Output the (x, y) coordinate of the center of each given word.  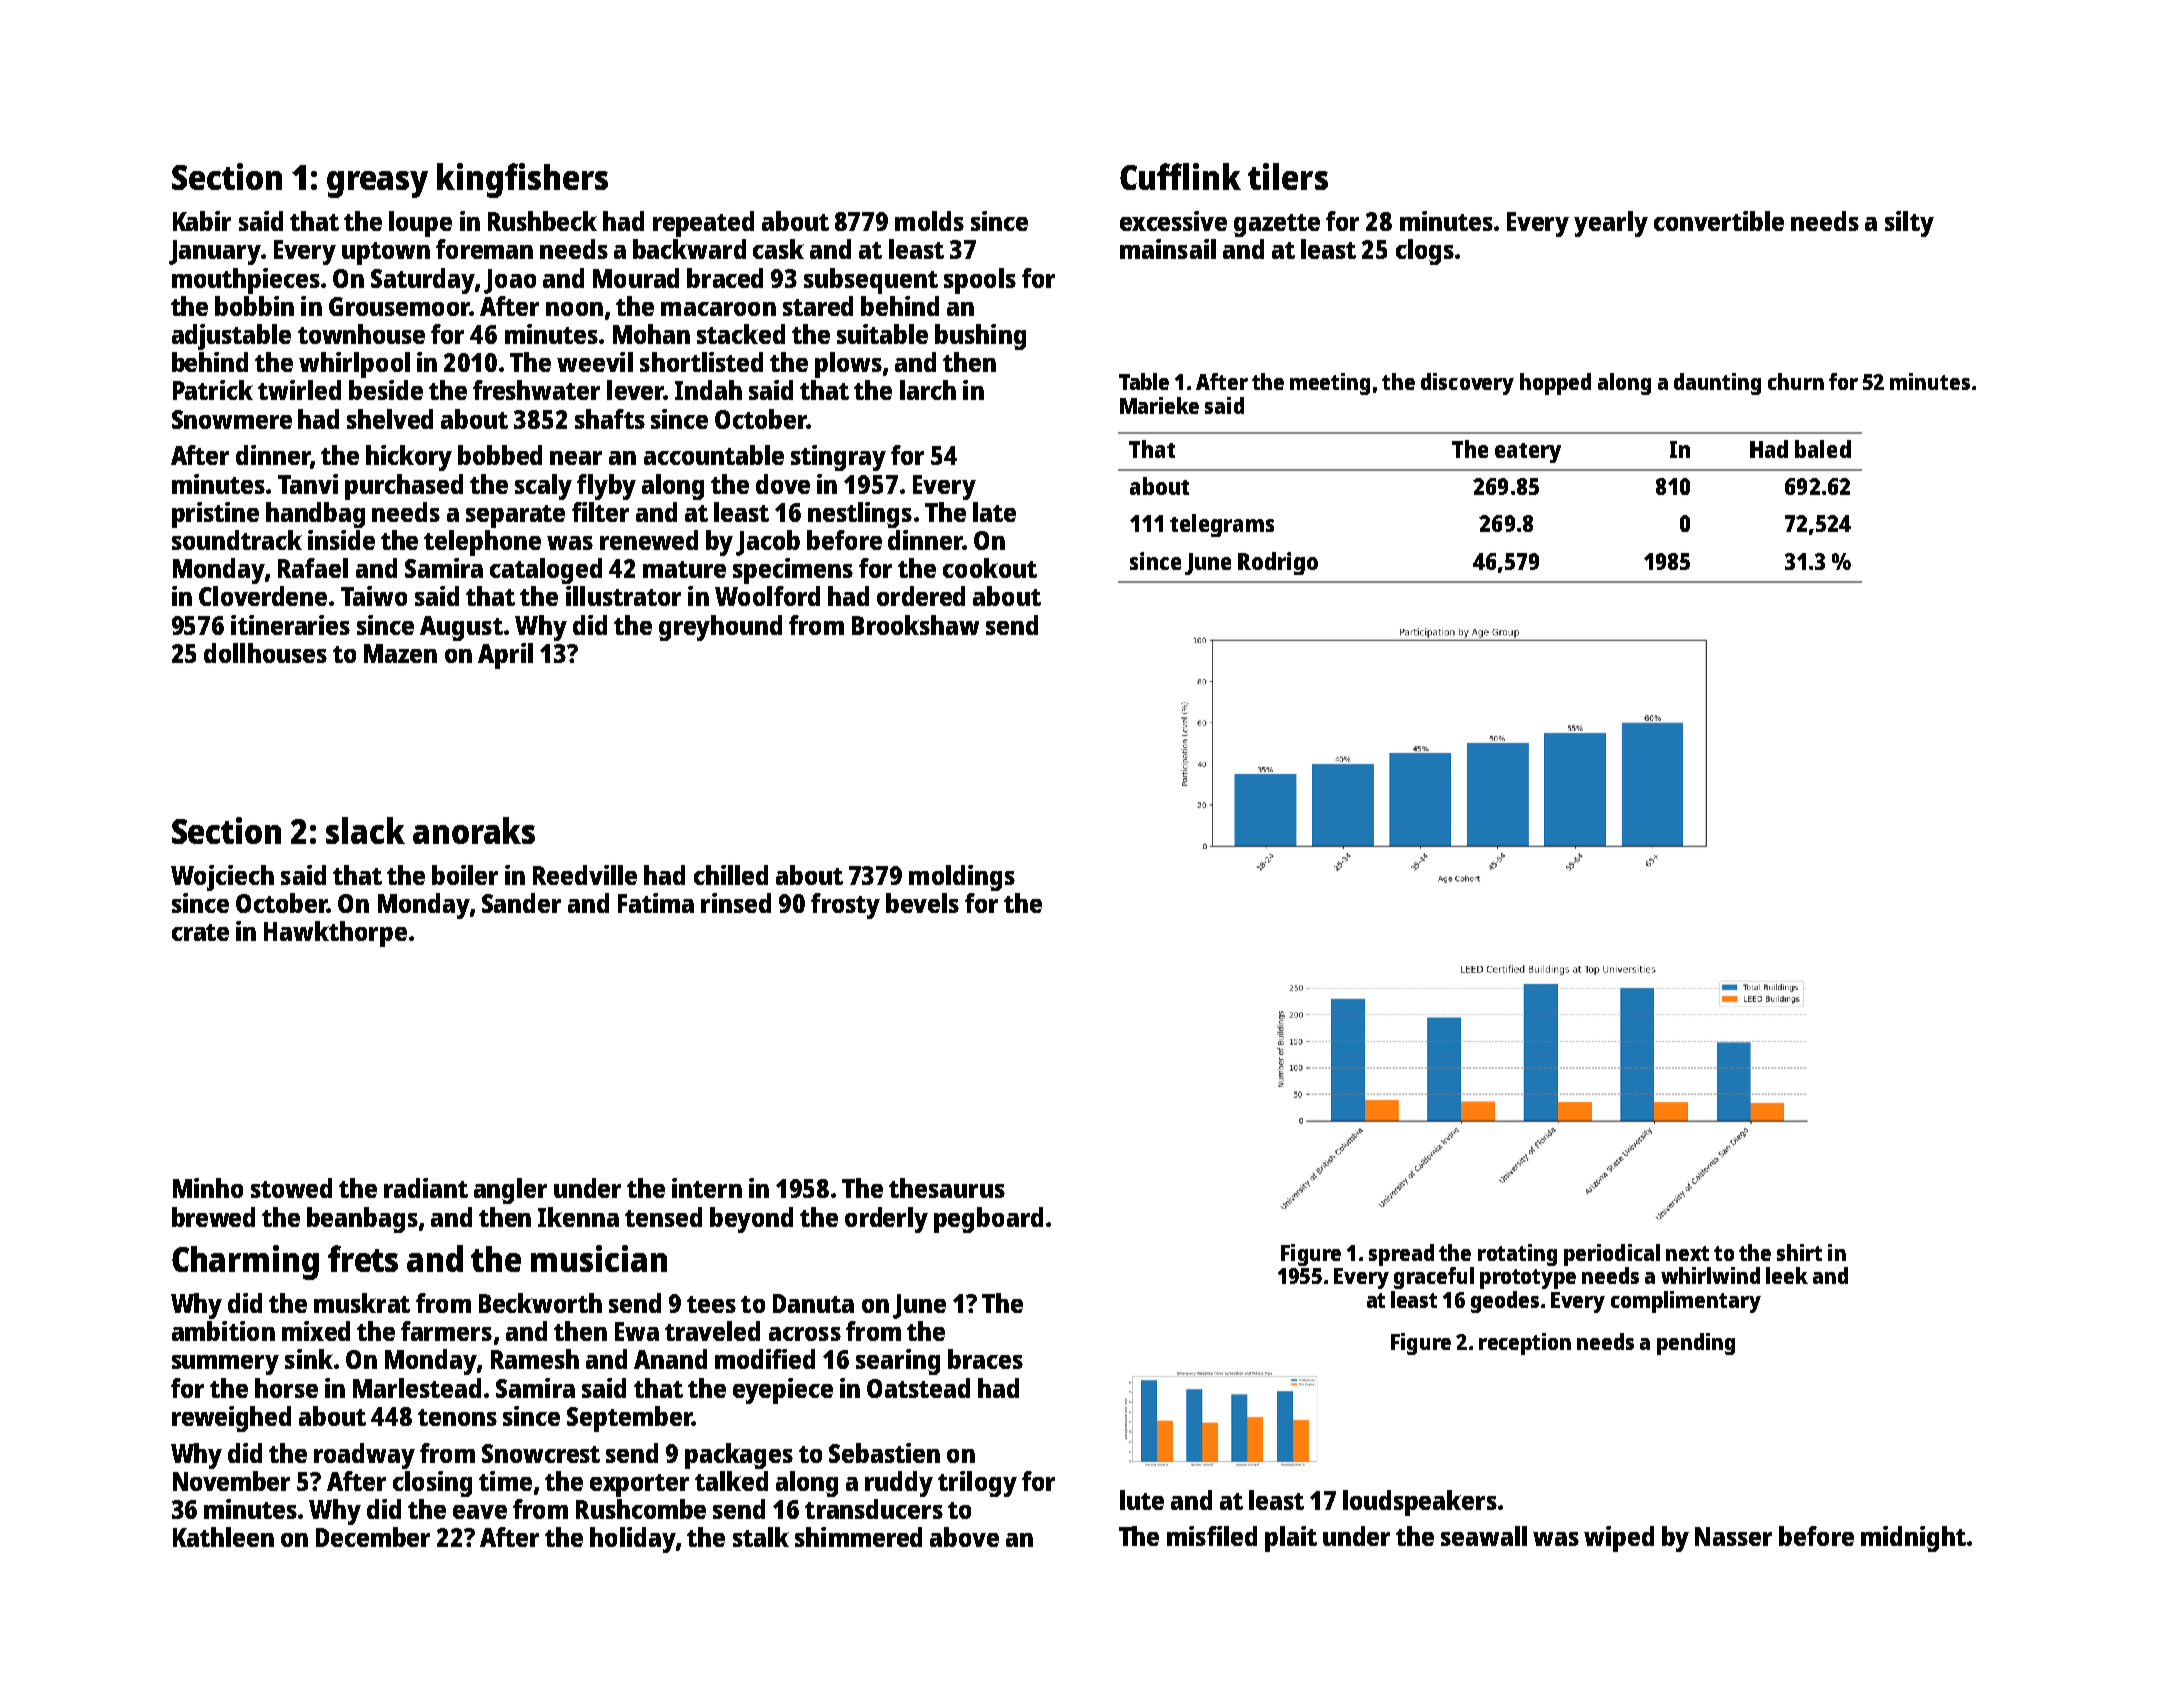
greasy (377, 184)
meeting (1330, 384)
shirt (1799, 1252)
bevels (922, 903)
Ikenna (578, 1217)
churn (1796, 381)
